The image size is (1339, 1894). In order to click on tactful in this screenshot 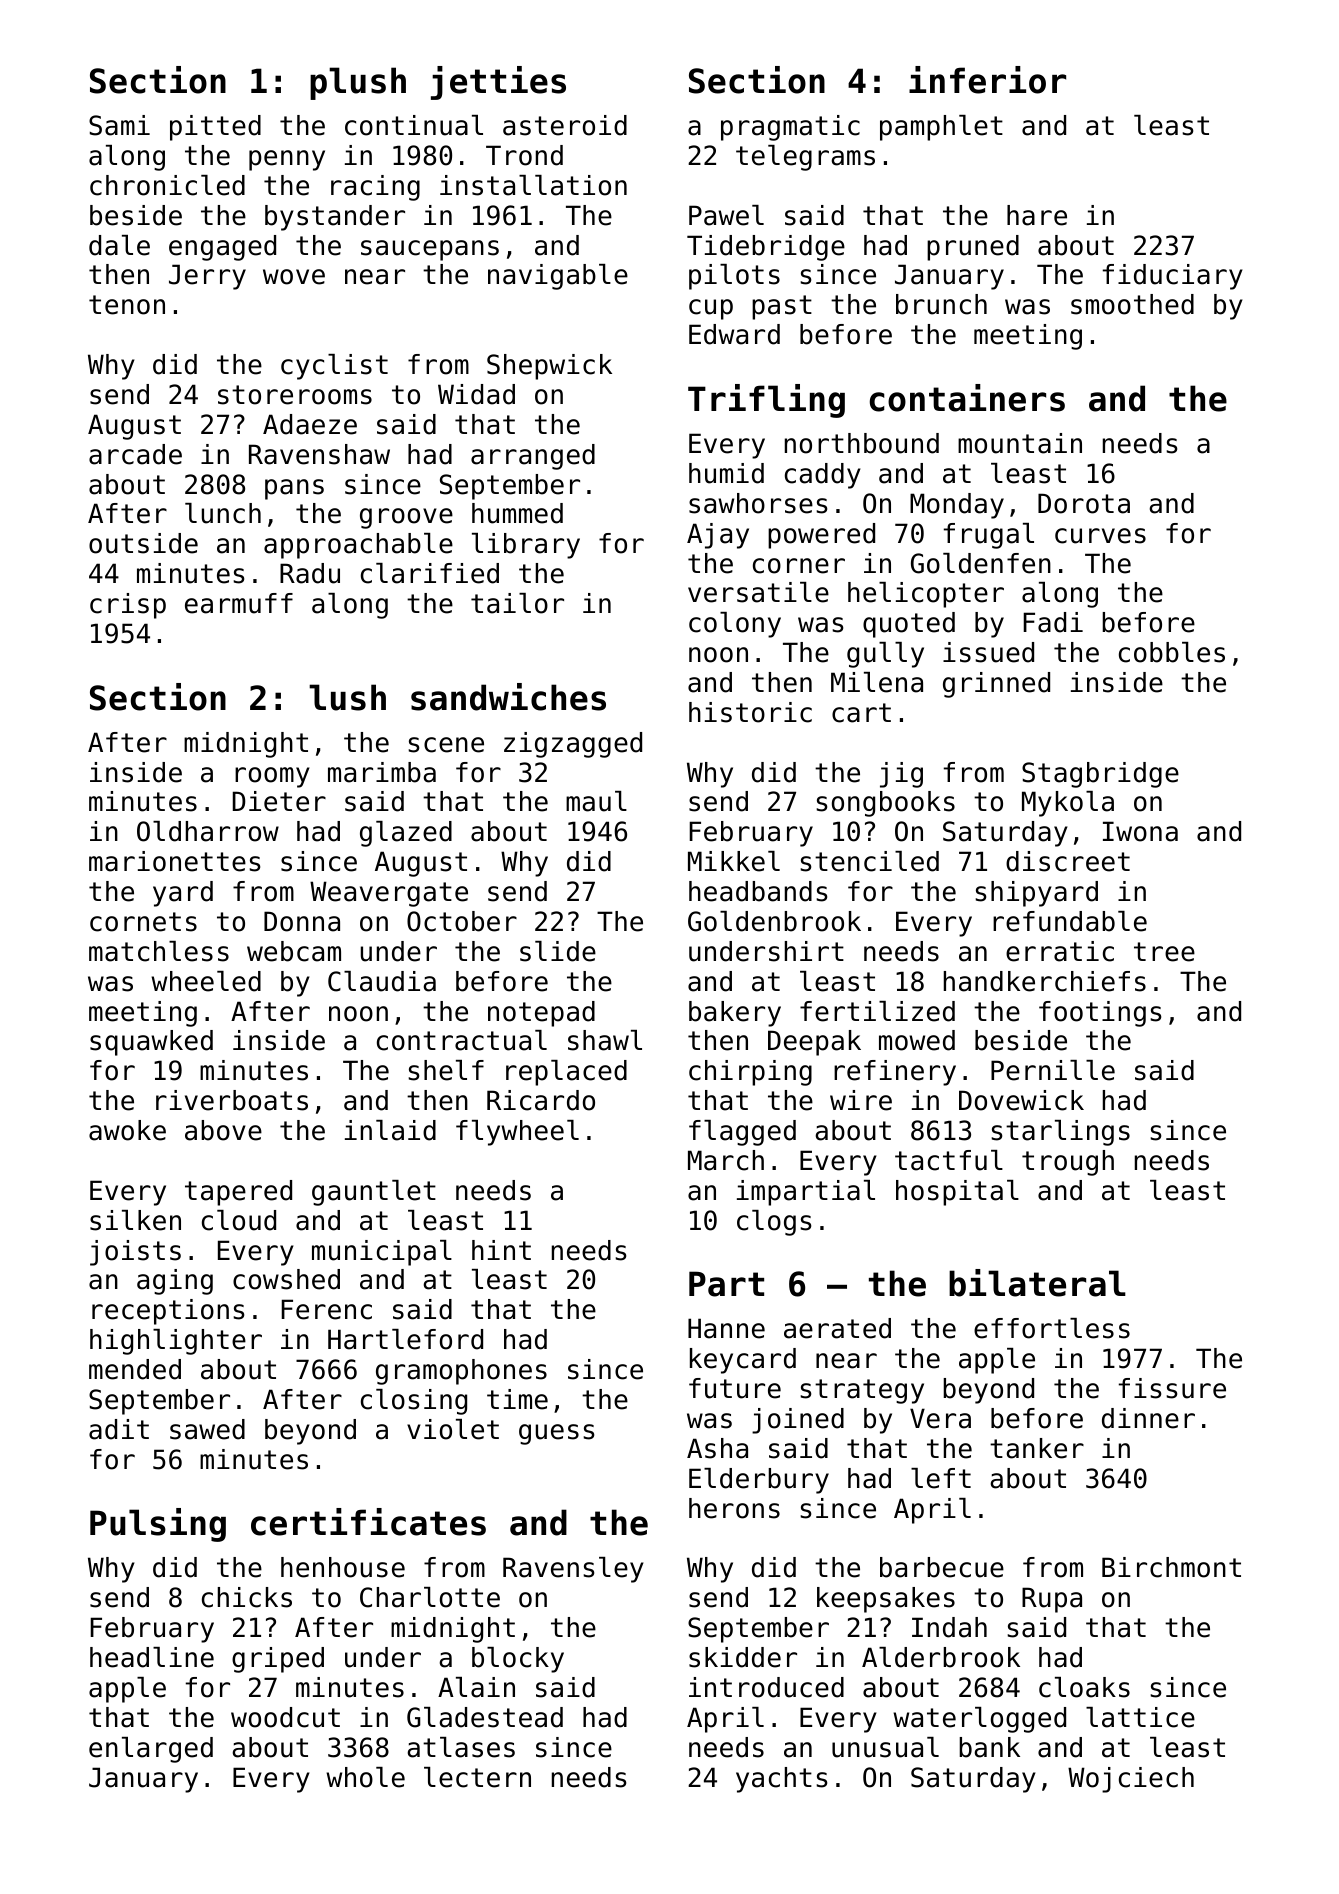, I will do `click(949, 1160)`.
